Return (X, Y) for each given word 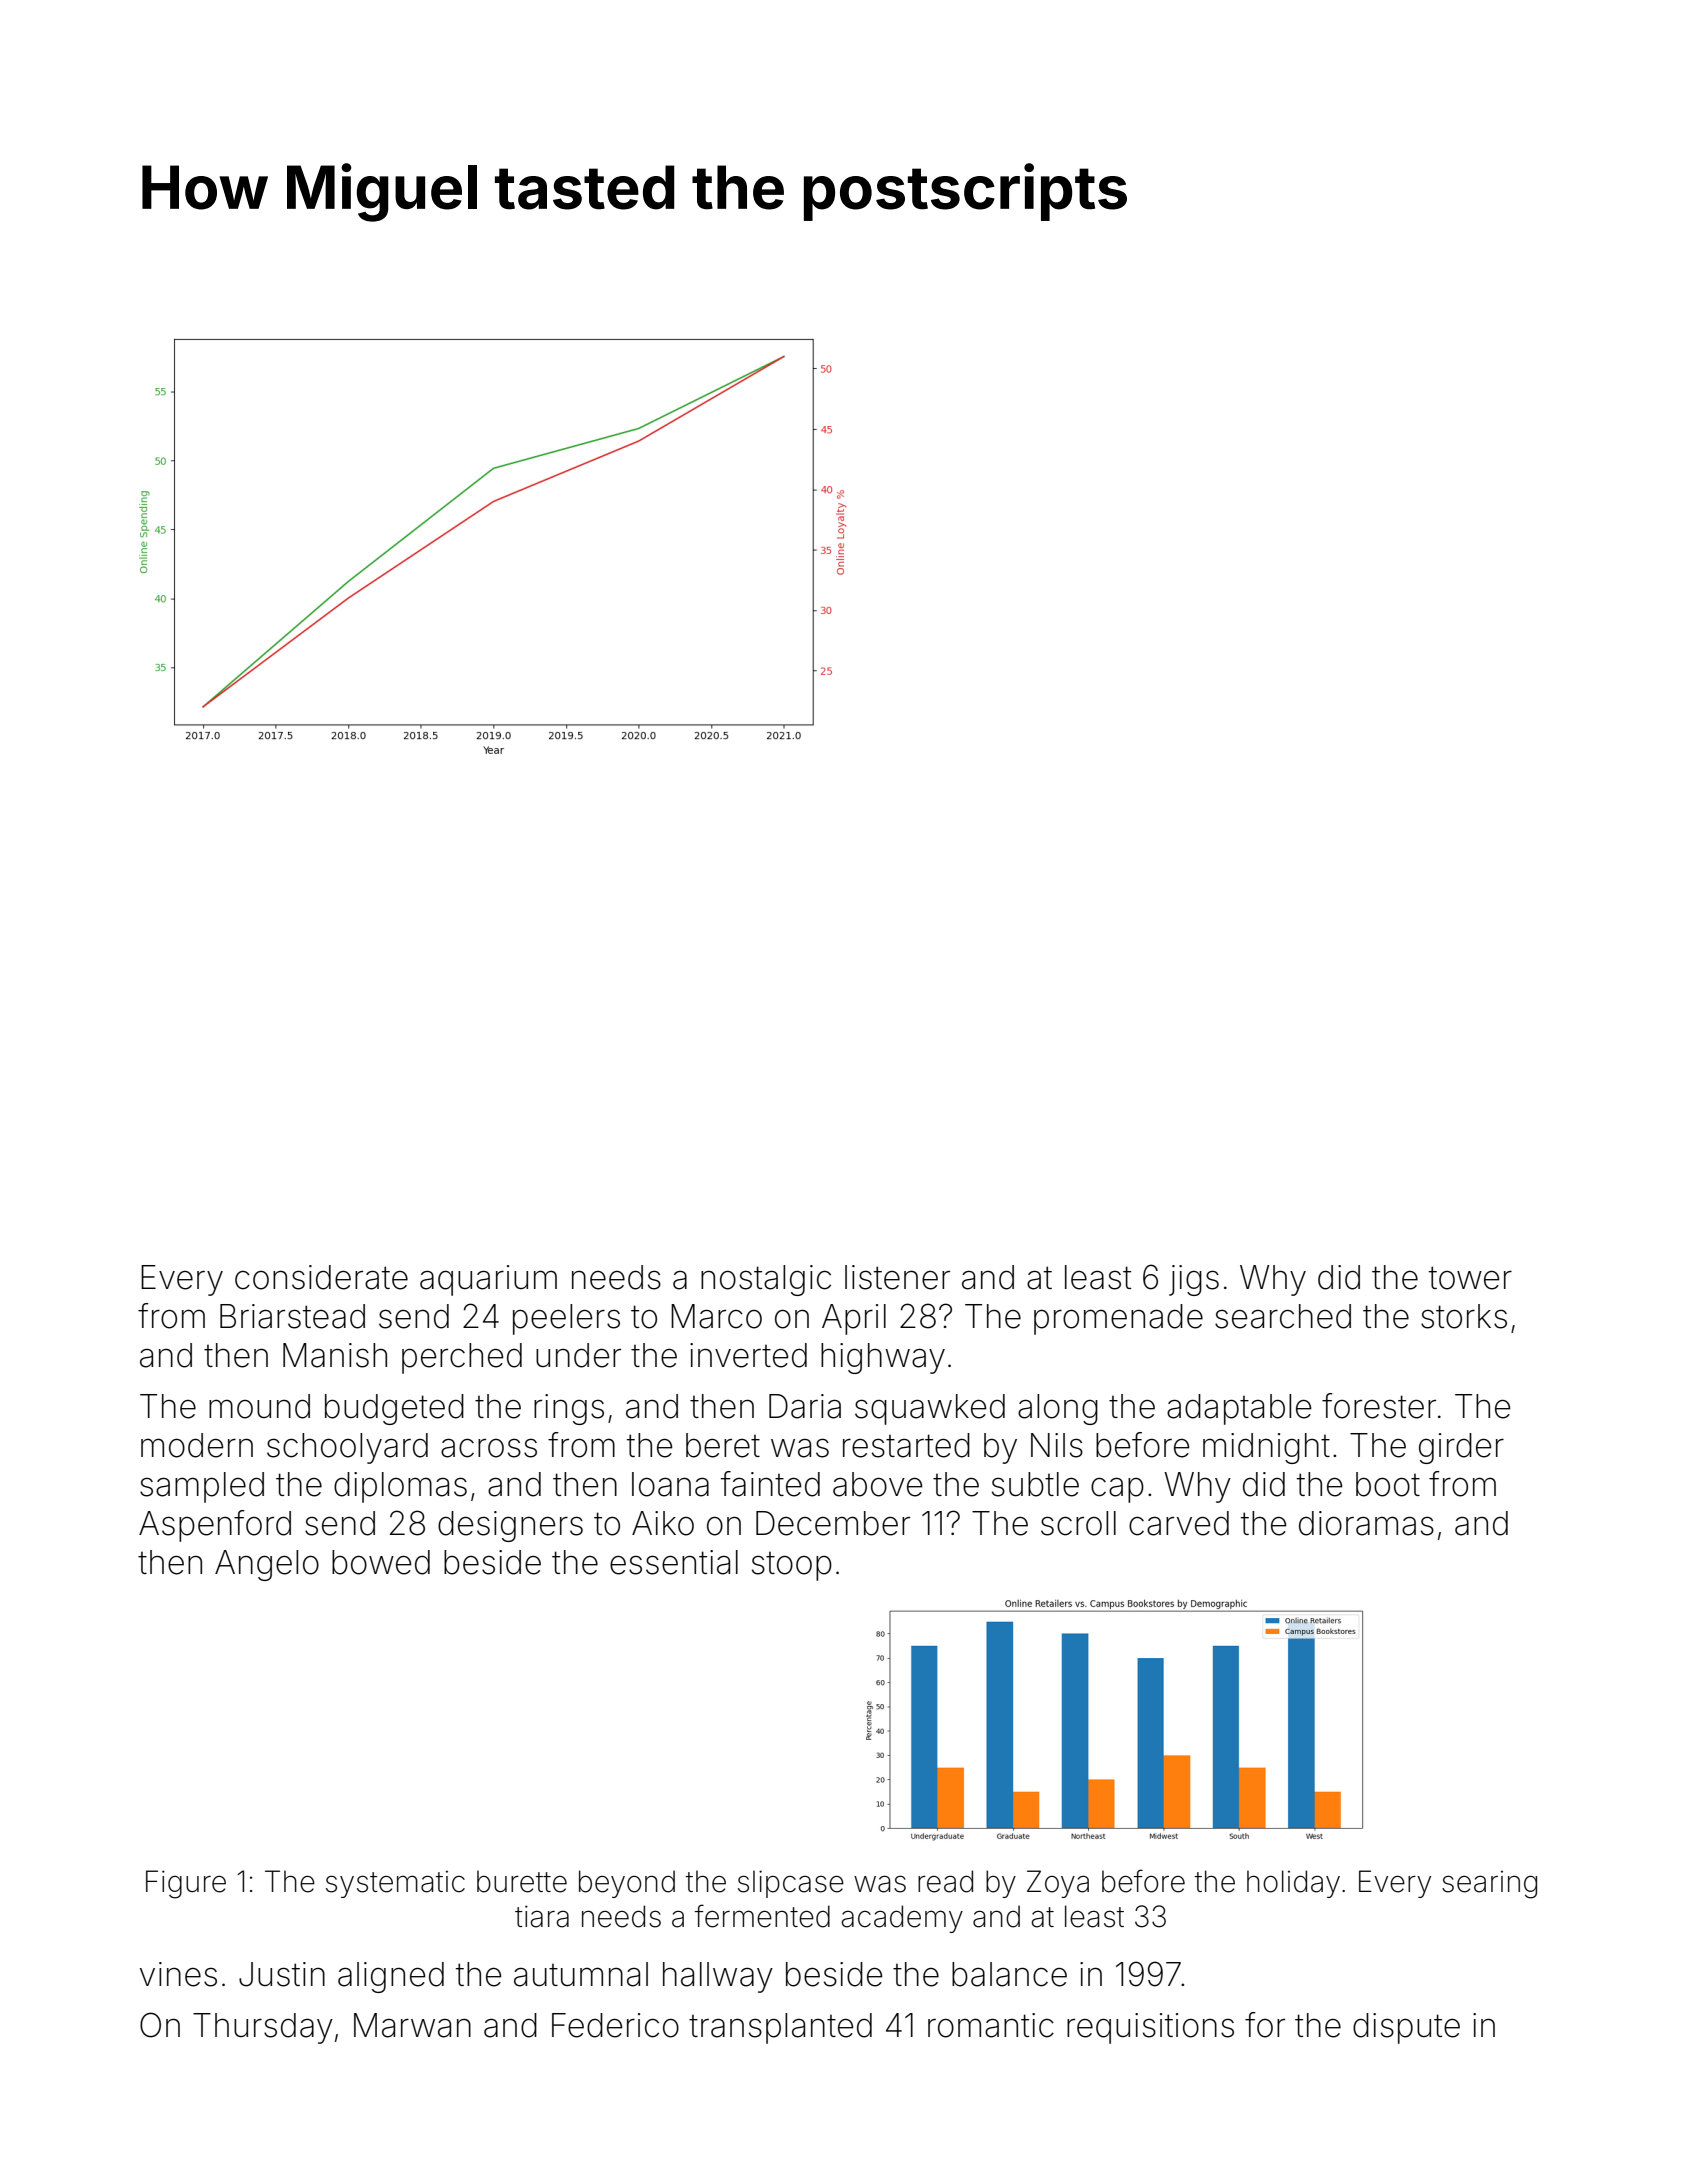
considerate (321, 1277)
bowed (381, 1562)
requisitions (1150, 2028)
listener (897, 1277)
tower (1470, 1278)
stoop (792, 1566)
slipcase (791, 1884)
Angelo (267, 1565)
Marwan (412, 2025)
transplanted (780, 2028)
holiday (1293, 1884)
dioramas (1366, 1523)
